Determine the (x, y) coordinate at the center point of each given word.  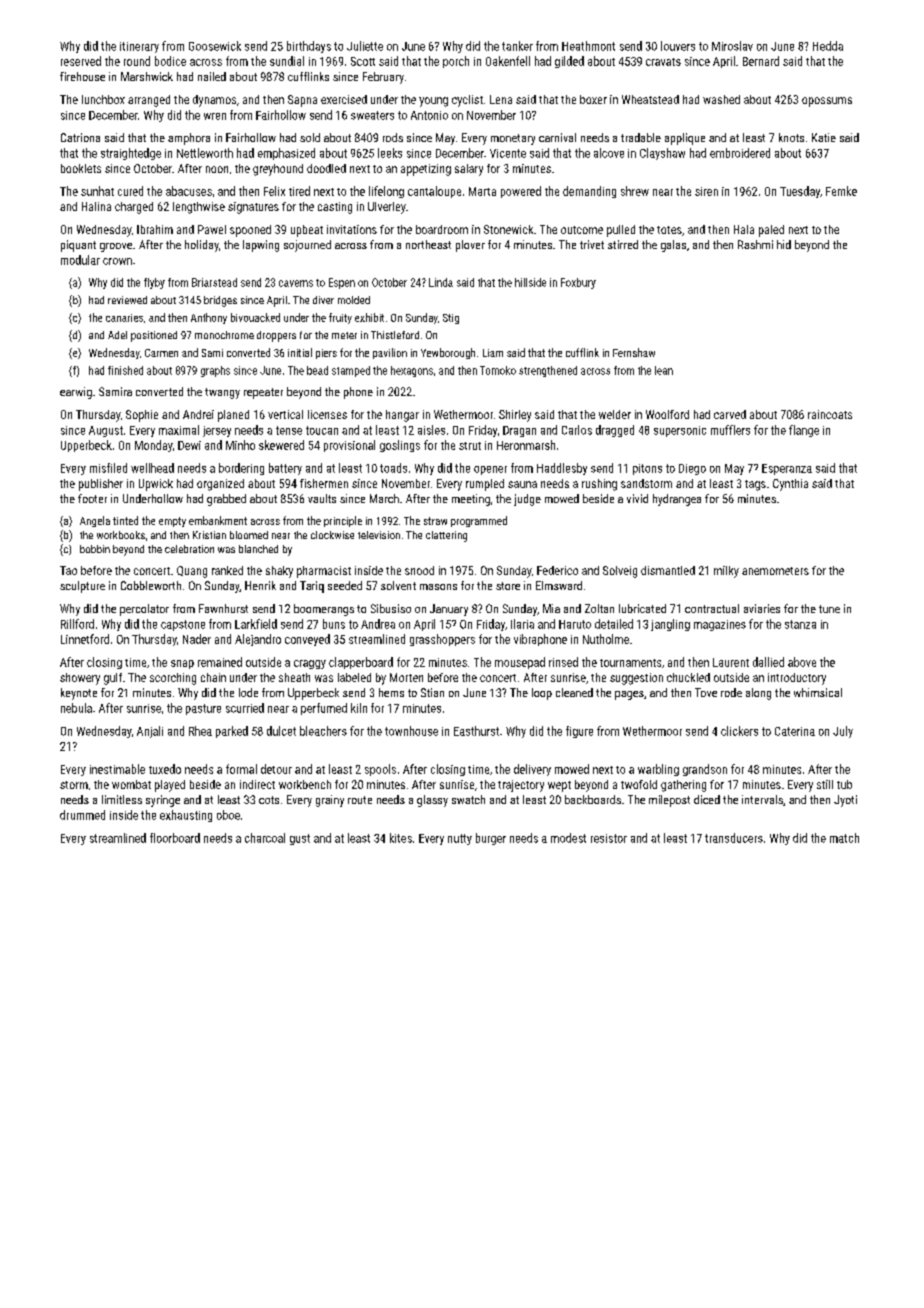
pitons (647, 469)
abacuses (189, 191)
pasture (203, 709)
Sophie (142, 416)
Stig (451, 319)
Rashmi (755, 244)
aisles (431, 430)
